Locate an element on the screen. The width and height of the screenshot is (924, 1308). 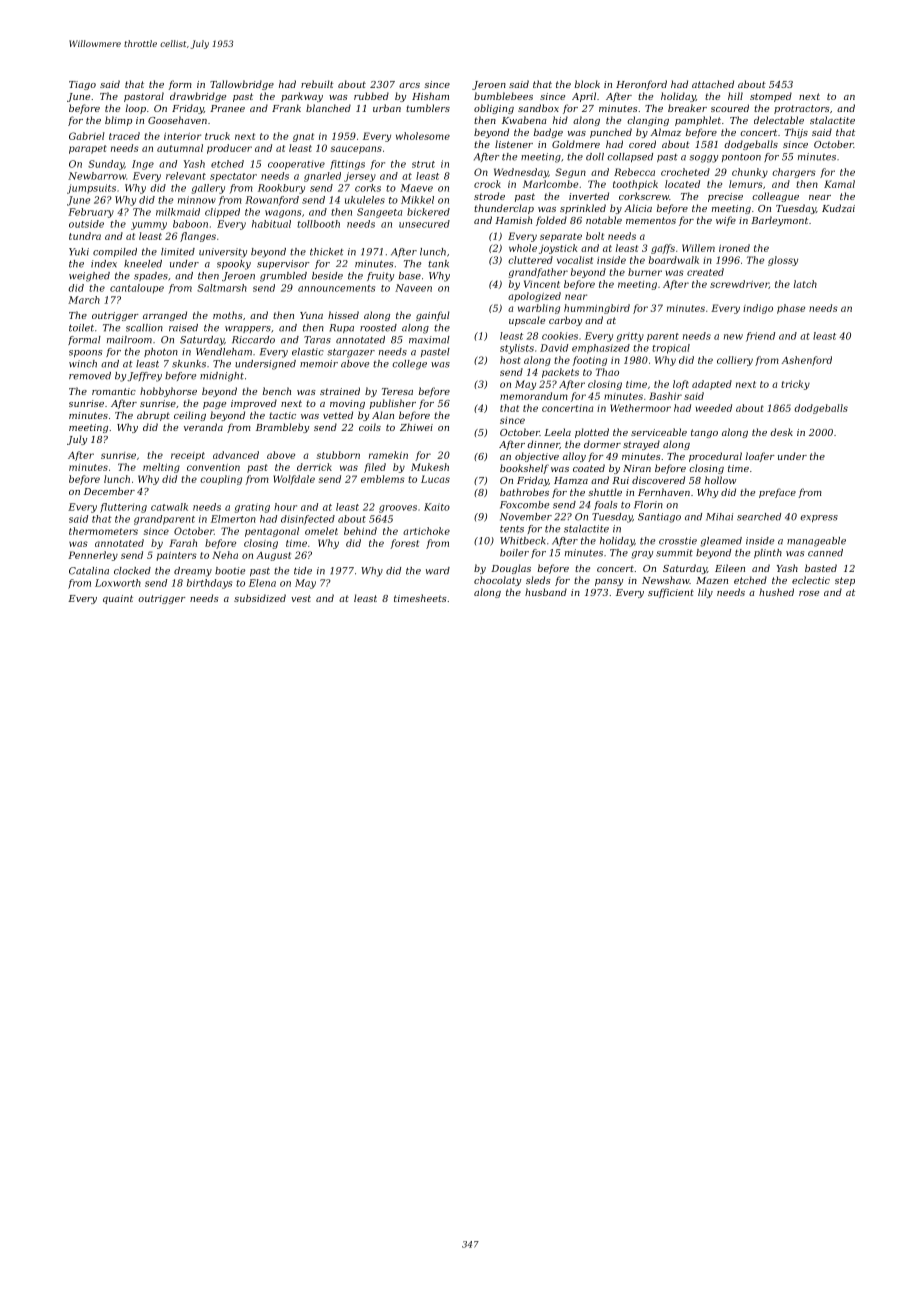
stylists is located at coordinates (517, 349).
